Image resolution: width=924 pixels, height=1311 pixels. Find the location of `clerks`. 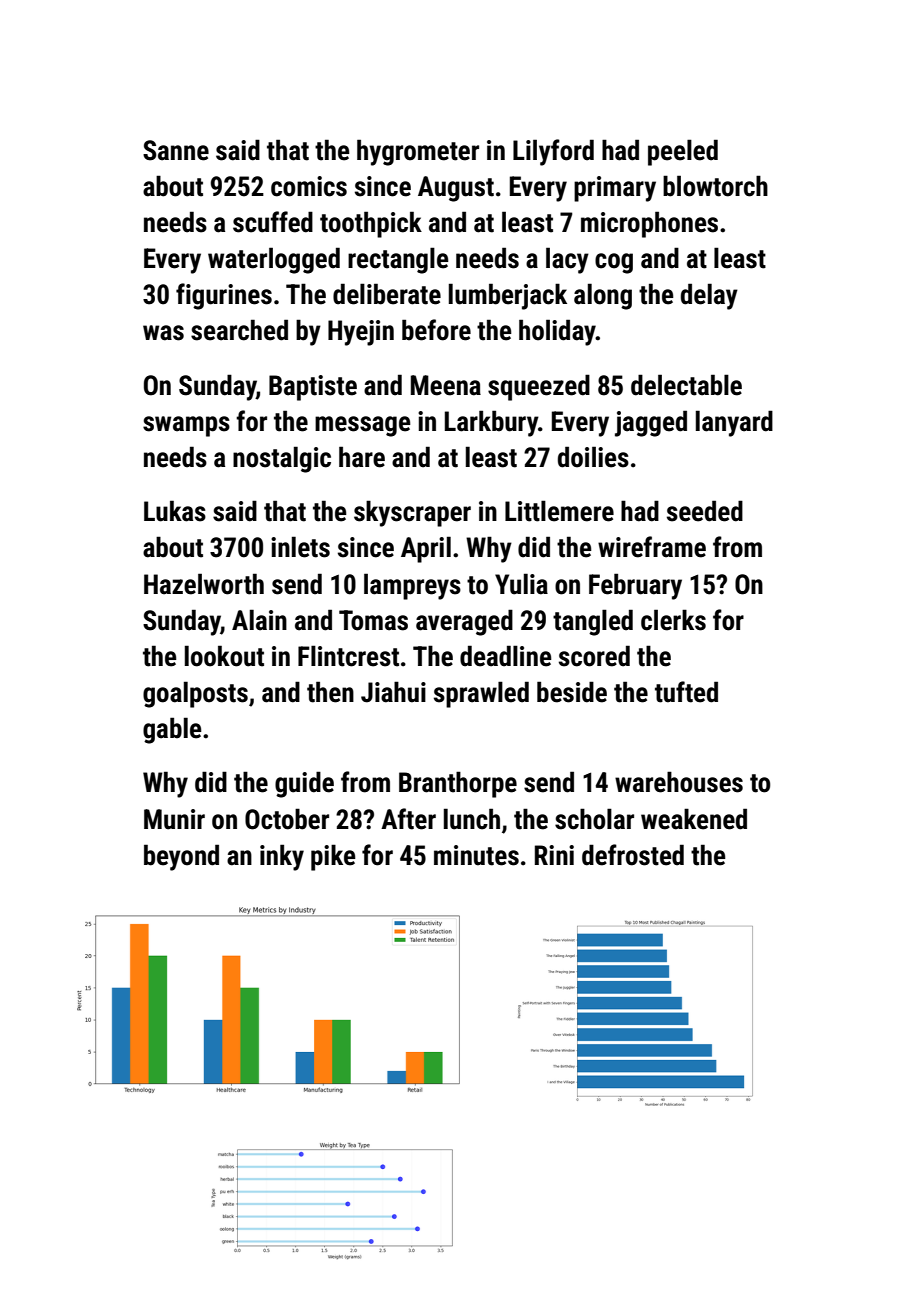

clerks is located at coordinates (673, 620).
